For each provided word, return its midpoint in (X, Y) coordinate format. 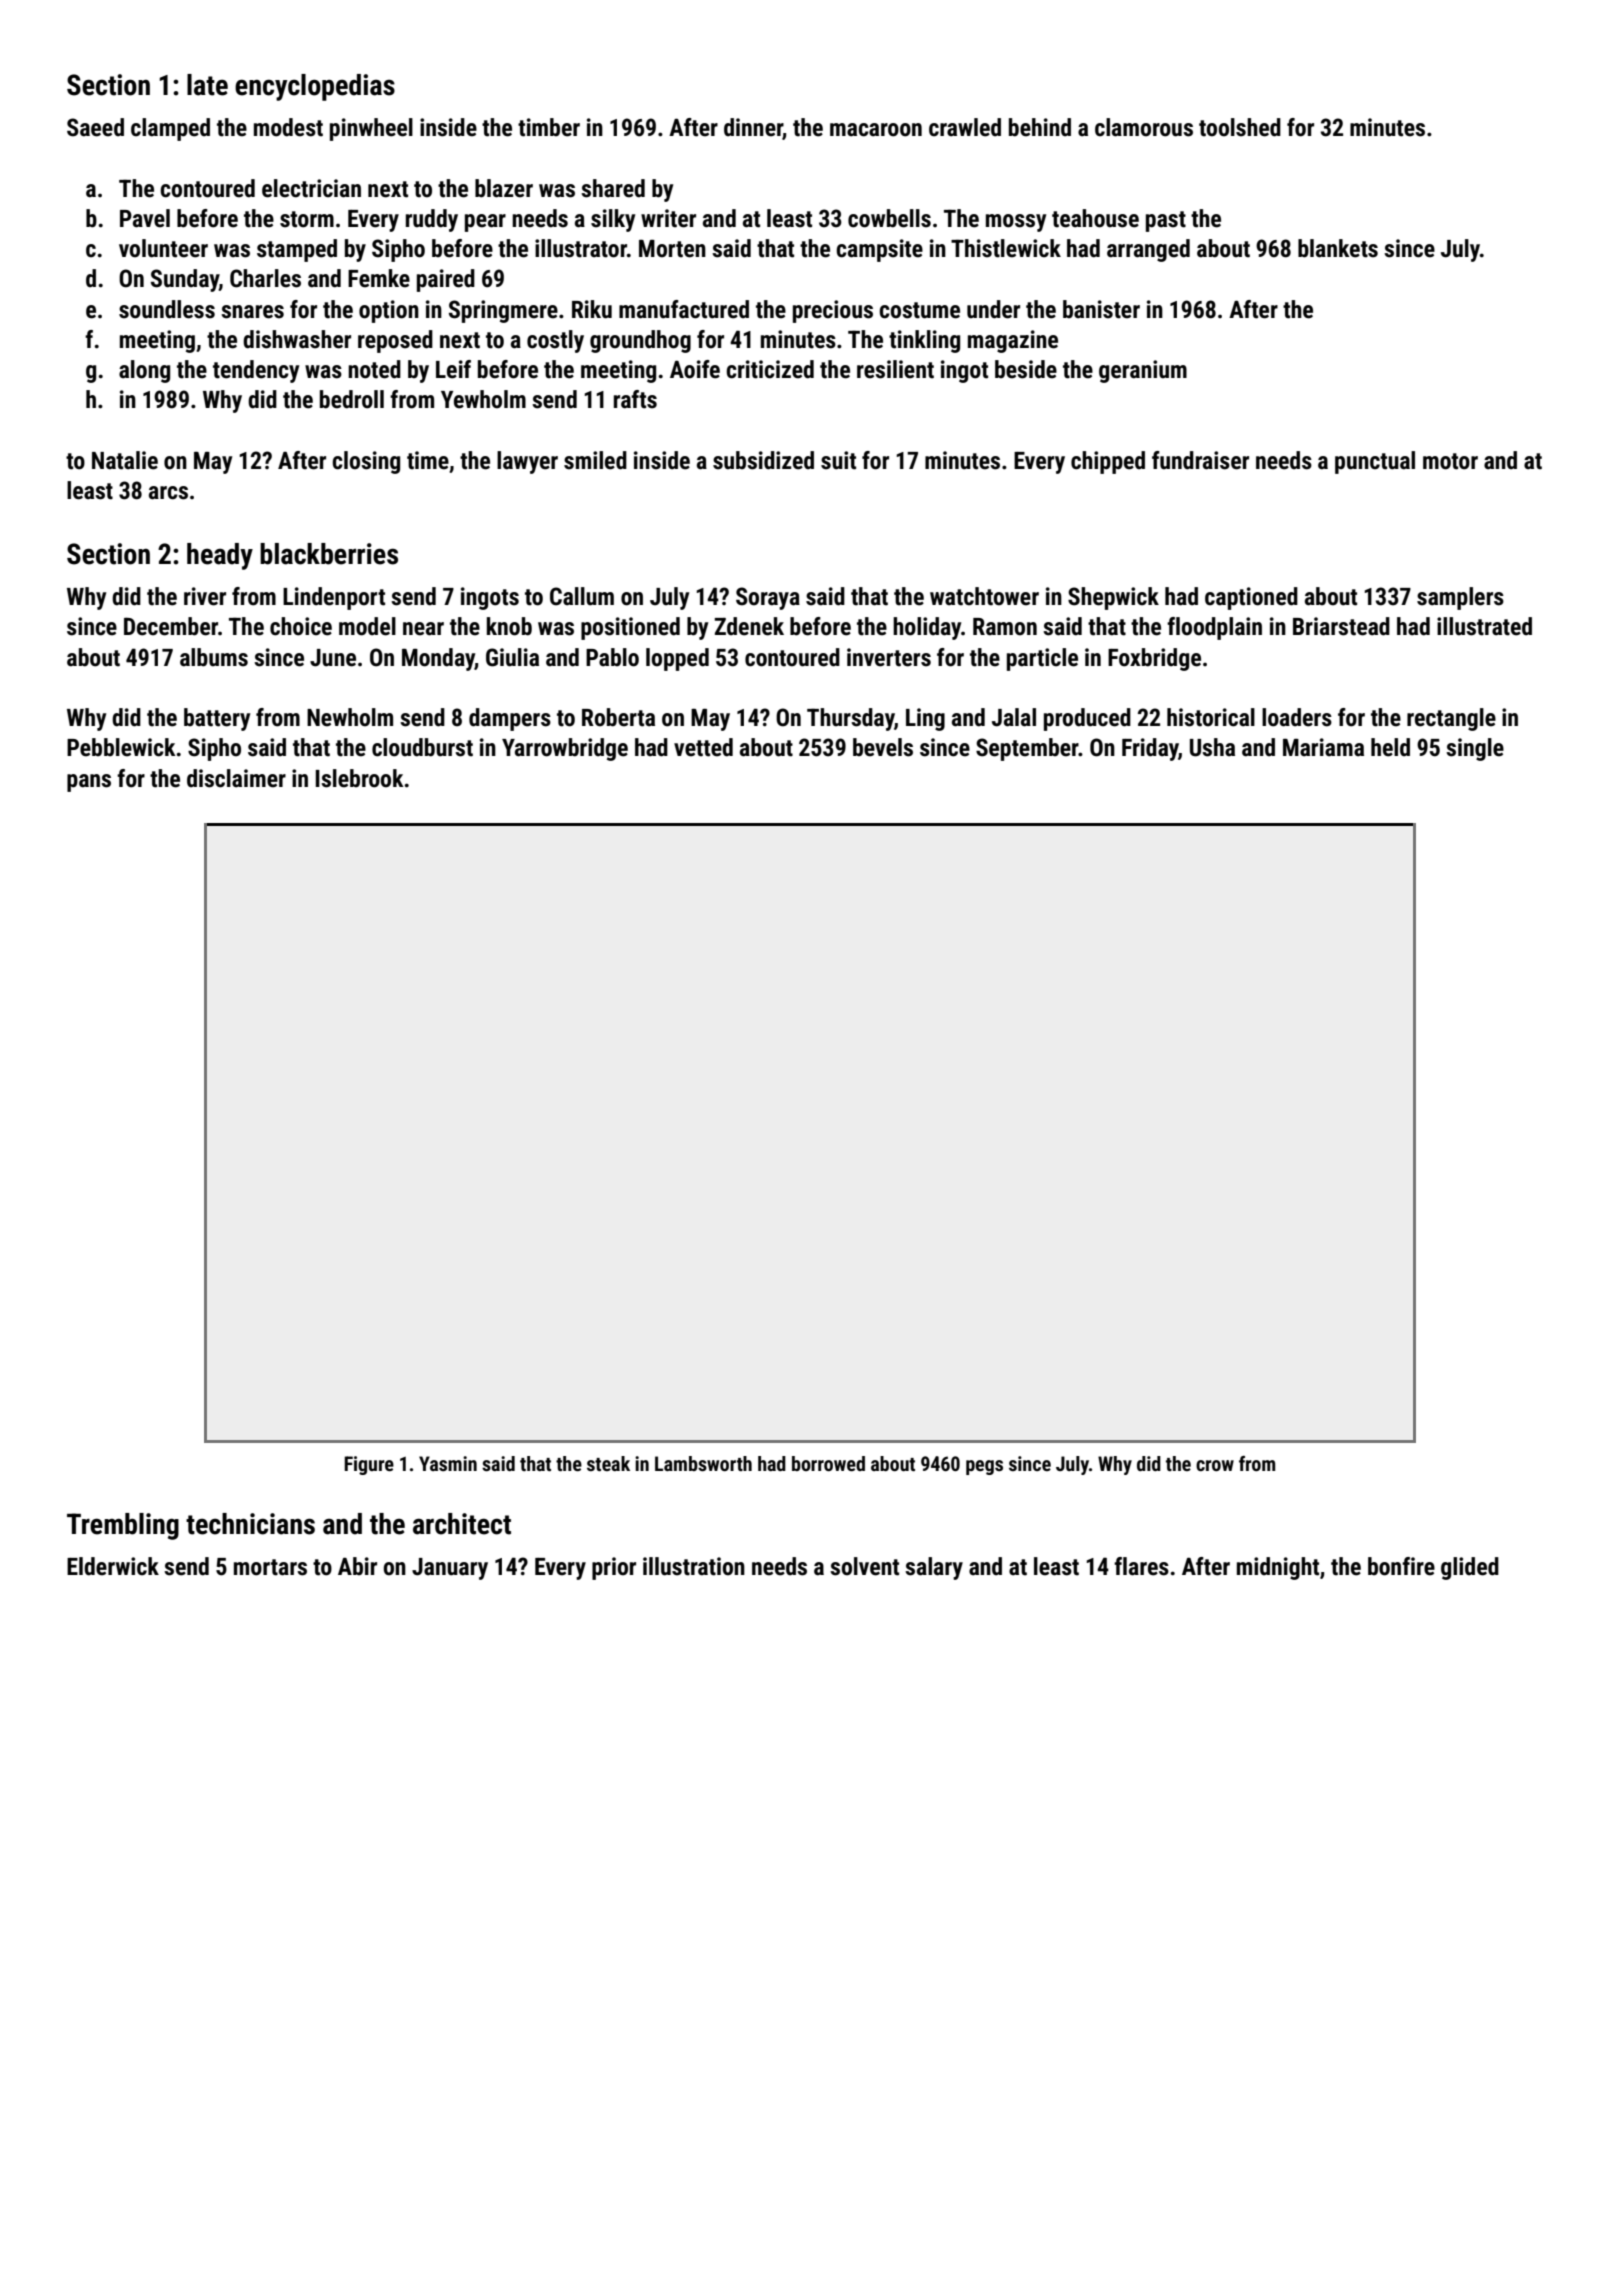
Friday (1150, 749)
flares (1141, 1566)
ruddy (432, 220)
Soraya (768, 598)
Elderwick (113, 1566)
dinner (753, 128)
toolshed (1240, 127)
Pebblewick (121, 747)
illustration (694, 1566)
